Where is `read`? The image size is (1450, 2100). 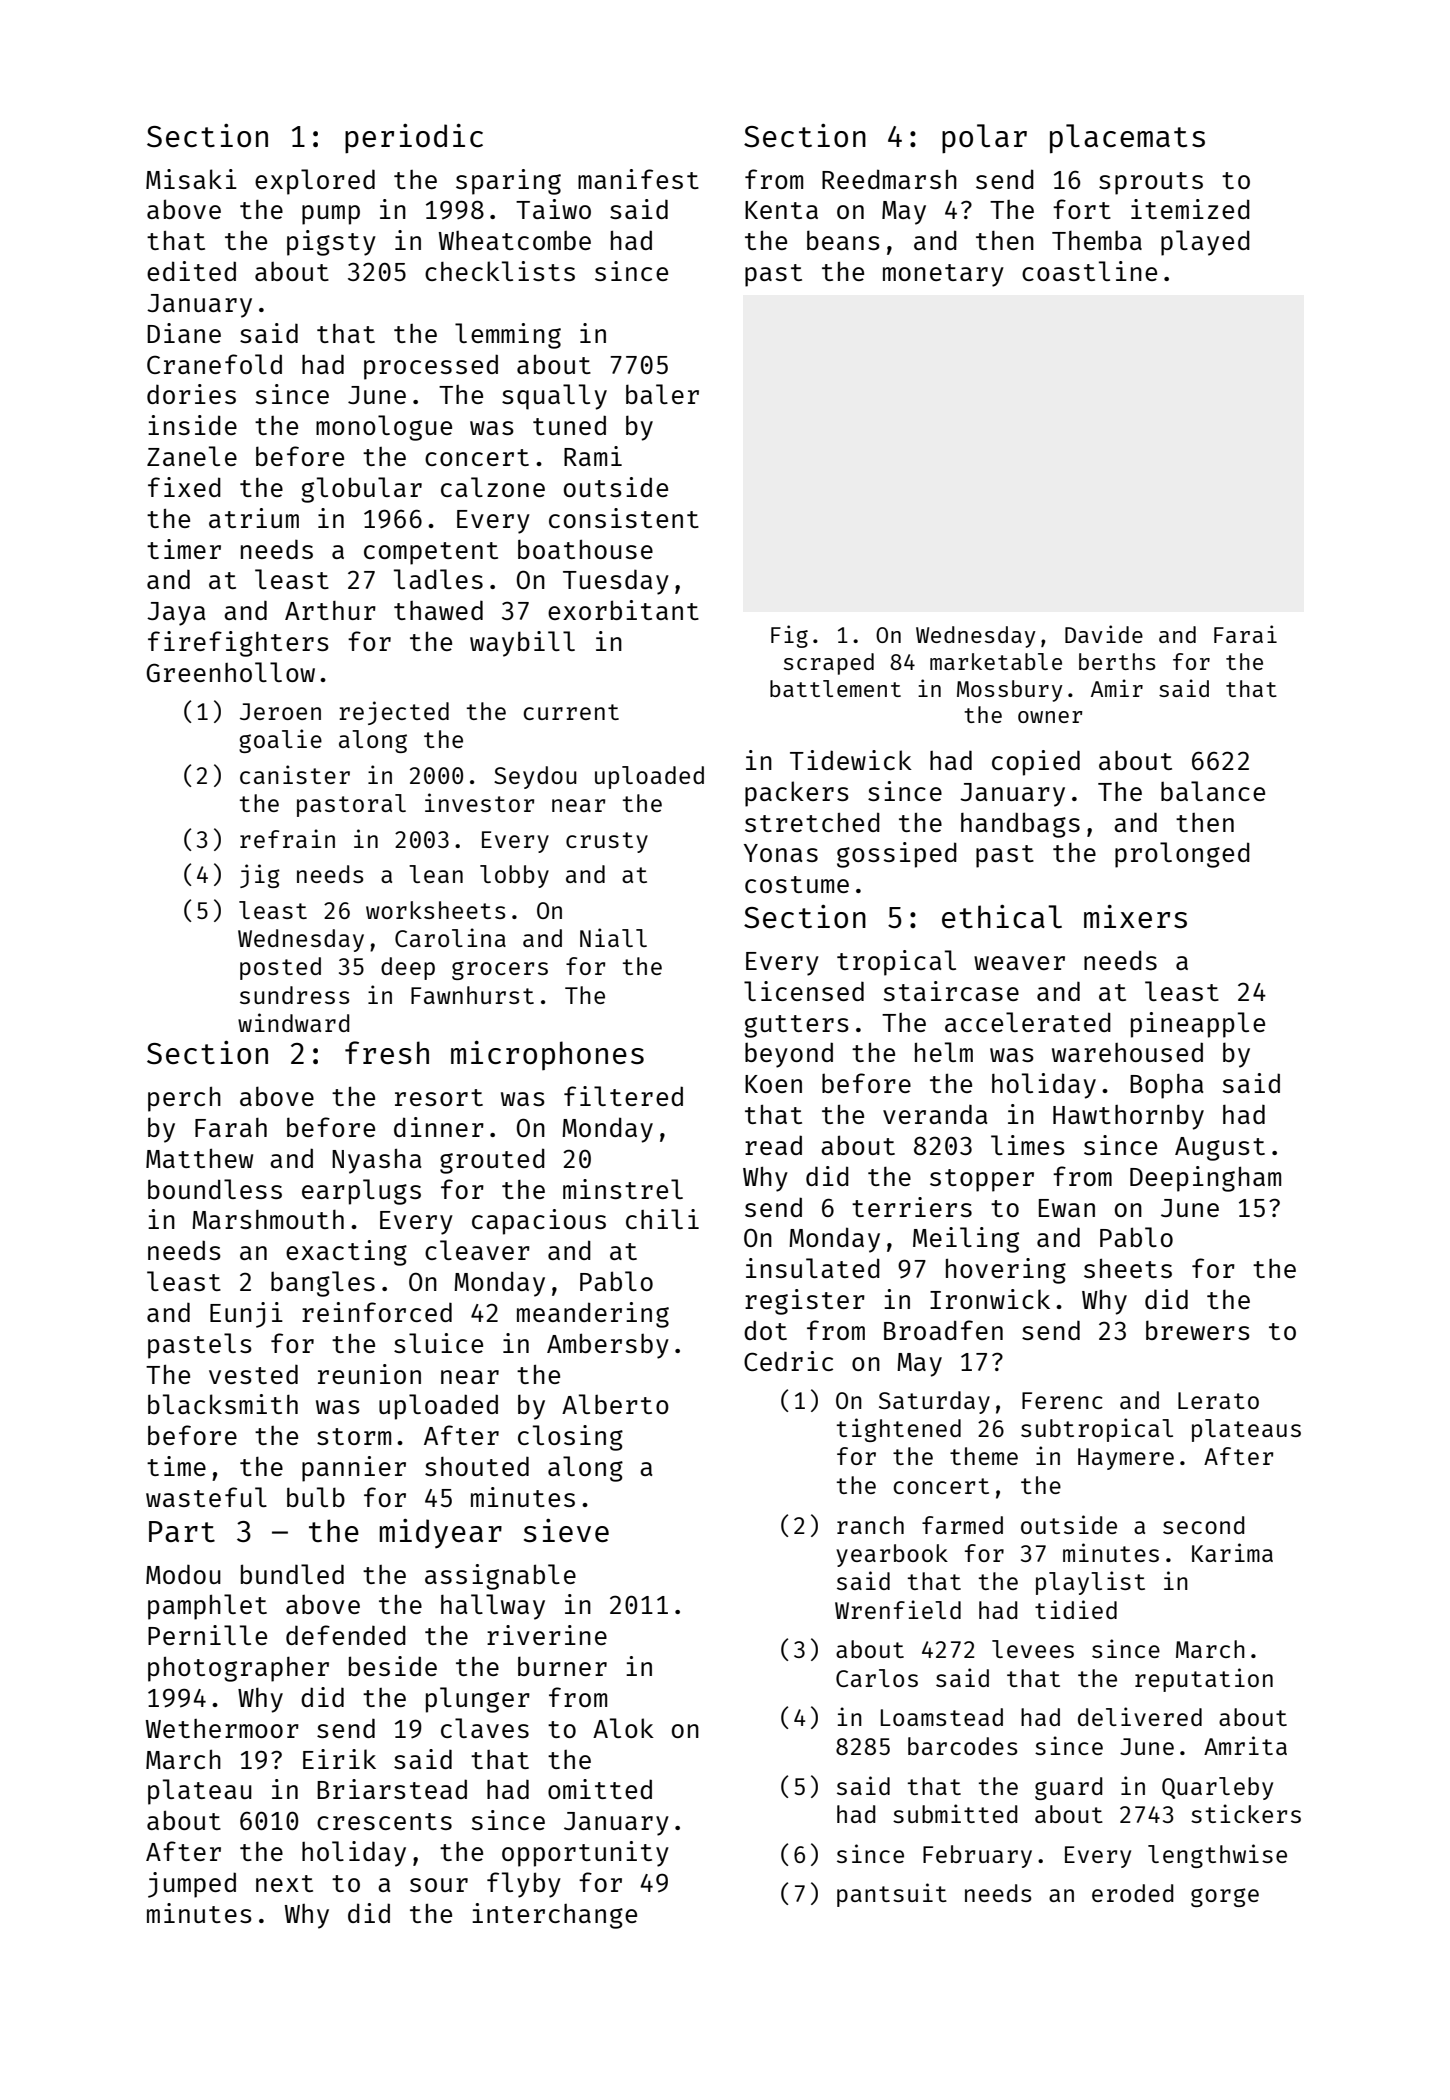 read is located at coordinates (773, 1145).
